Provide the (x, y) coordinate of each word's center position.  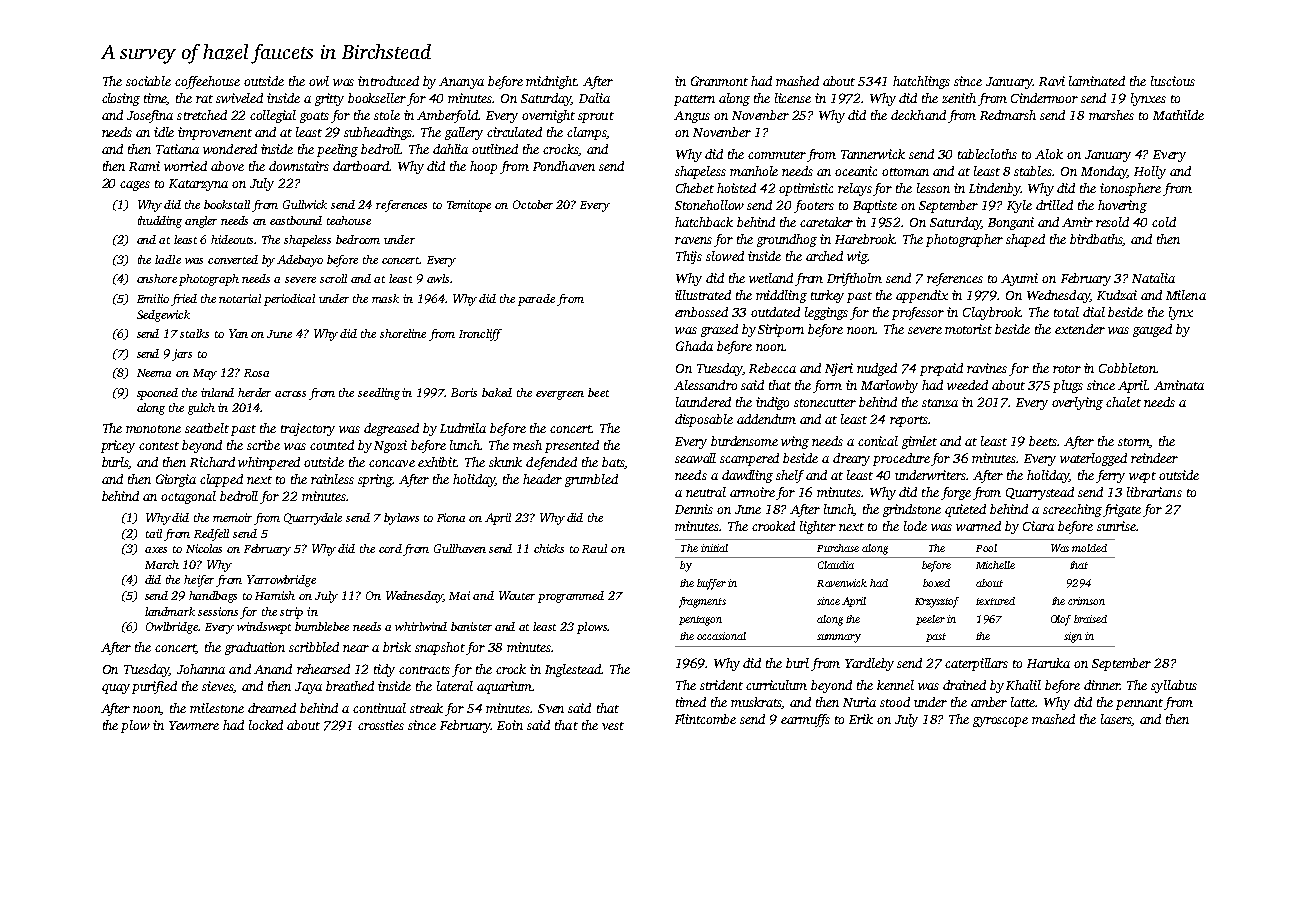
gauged (1152, 330)
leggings (826, 313)
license (793, 98)
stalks (194, 333)
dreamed (272, 708)
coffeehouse (207, 82)
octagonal (188, 497)
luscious (1173, 81)
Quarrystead (1040, 493)
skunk (505, 462)
